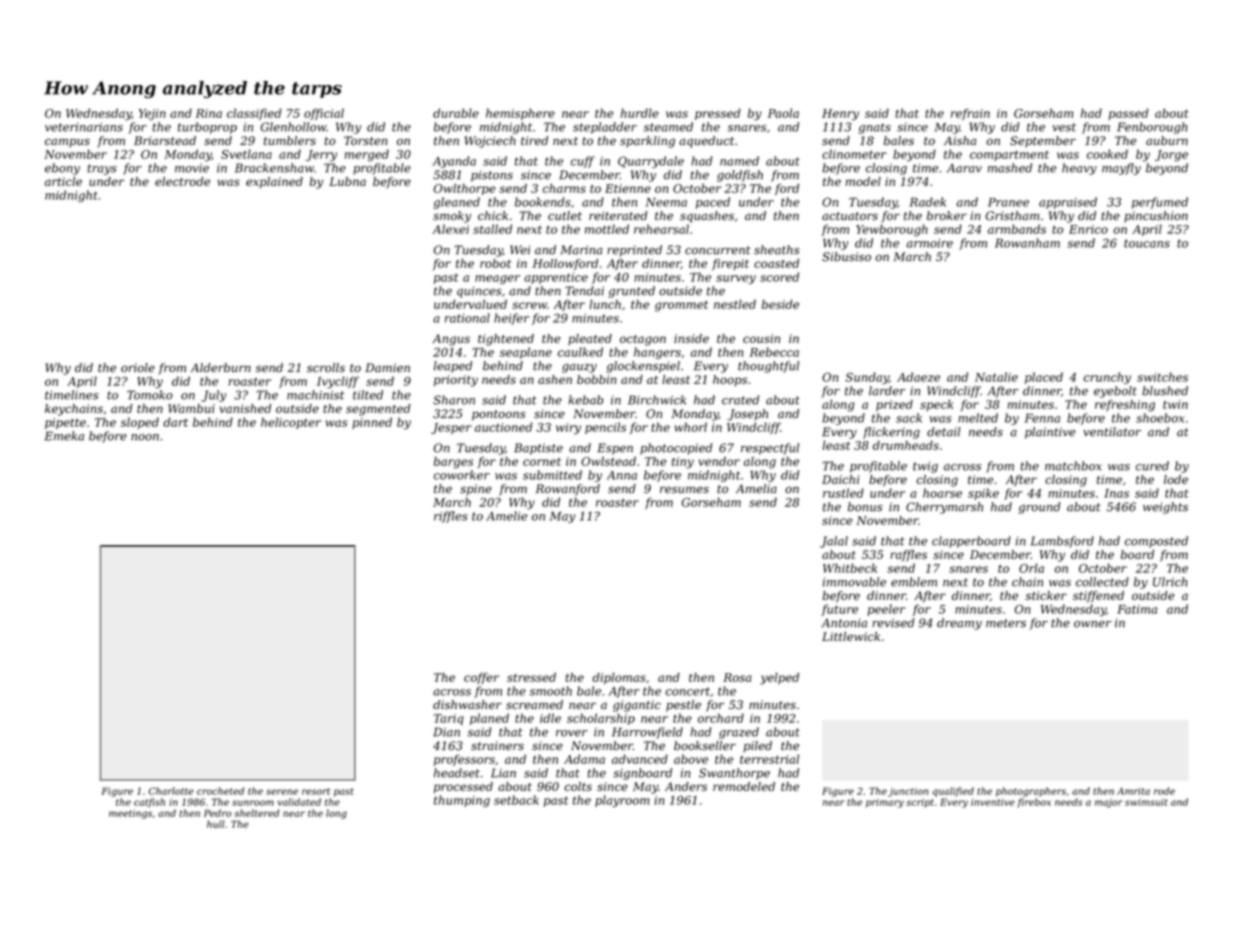  What do you see at coordinates (761, 338) in the image?
I see `cousin` at bounding box center [761, 338].
